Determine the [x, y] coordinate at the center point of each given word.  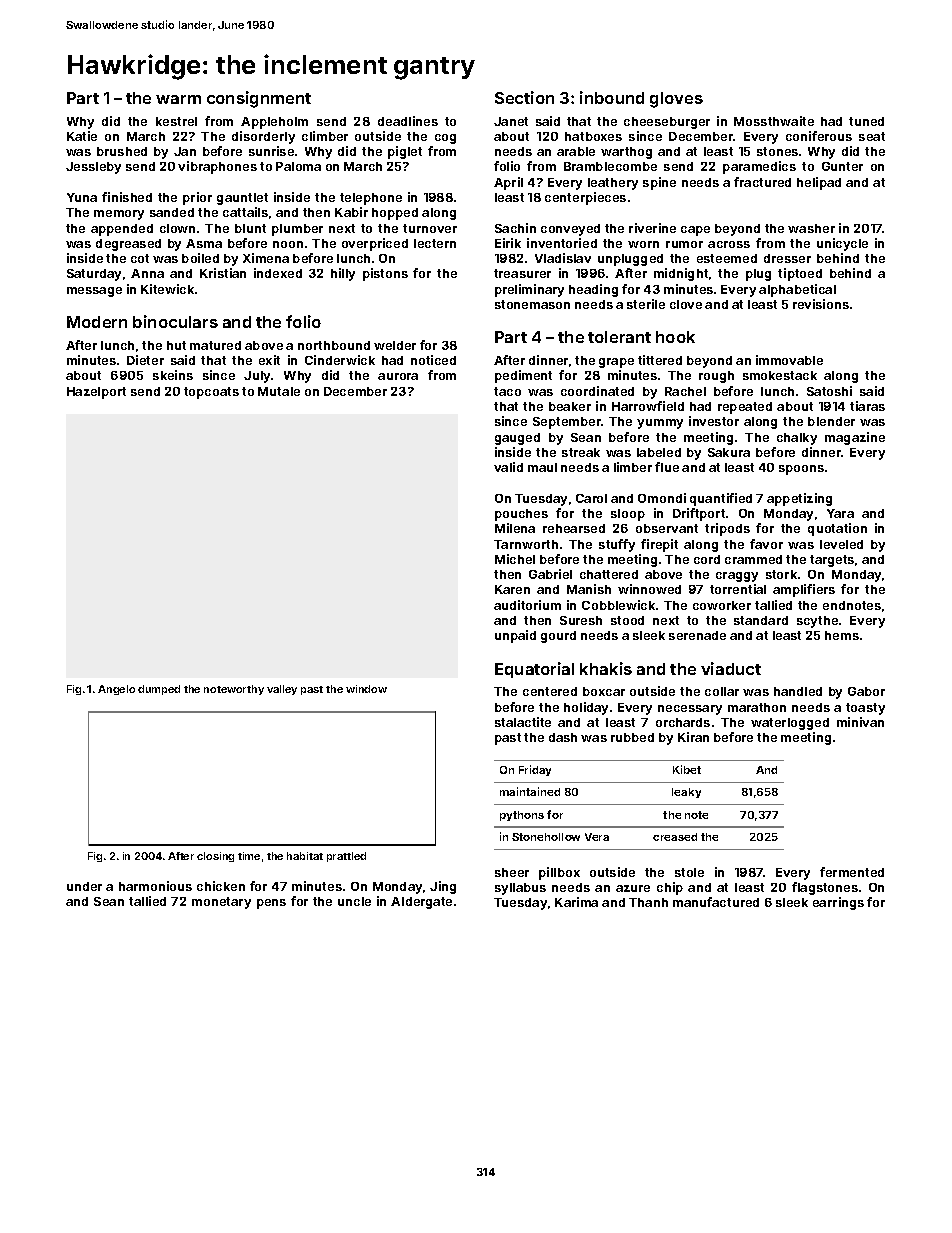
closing [215, 857]
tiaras [867, 406]
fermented [852, 872]
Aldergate [421, 903]
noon [288, 244]
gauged [517, 439]
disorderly [263, 137]
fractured [762, 182]
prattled [346, 857]
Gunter [842, 166]
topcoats [211, 393]
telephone [371, 199]
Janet [511, 121]
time [249, 856]
